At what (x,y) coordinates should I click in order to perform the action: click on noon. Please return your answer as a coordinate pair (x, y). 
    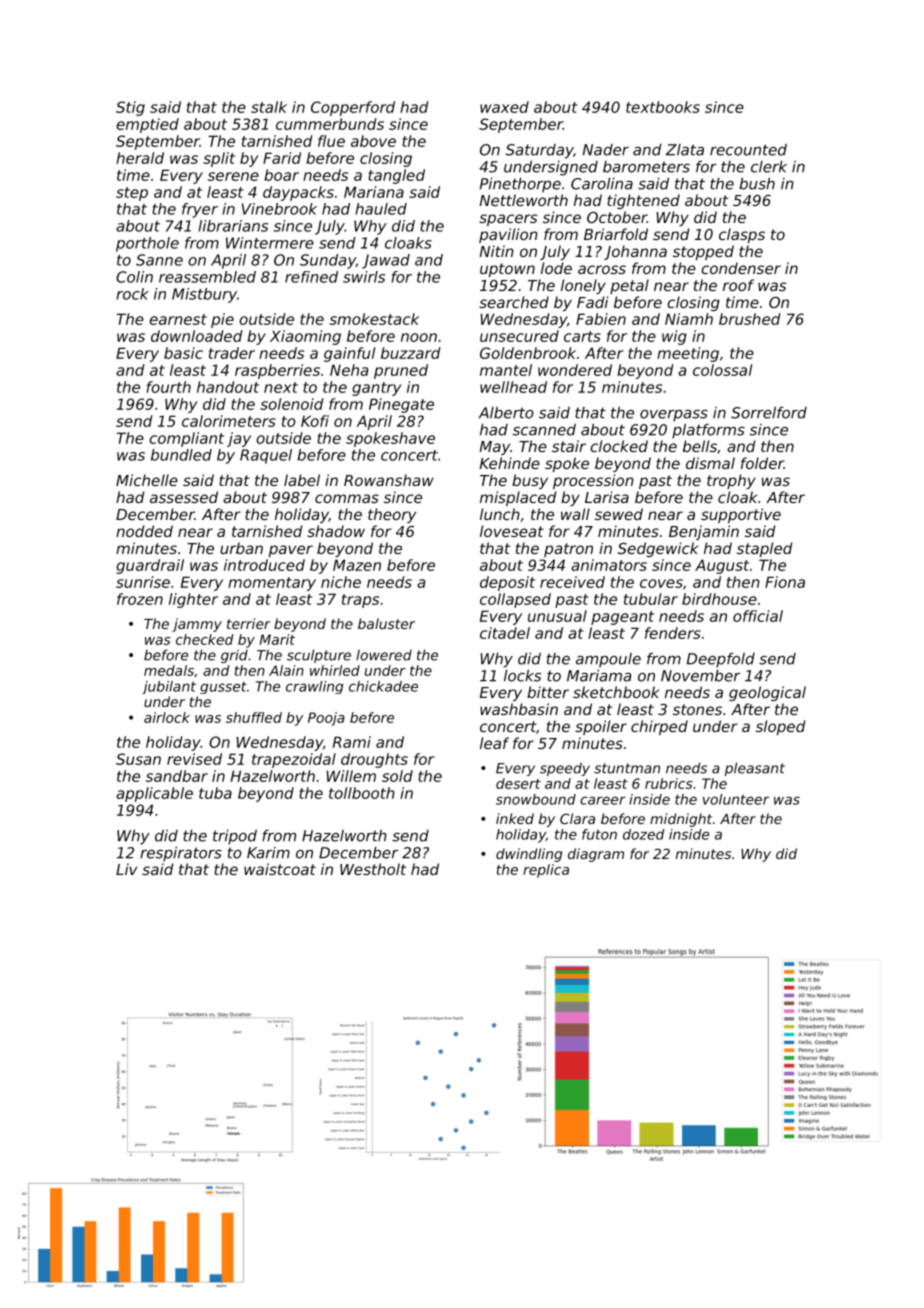
    Looking at the image, I should click on (419, 337).
